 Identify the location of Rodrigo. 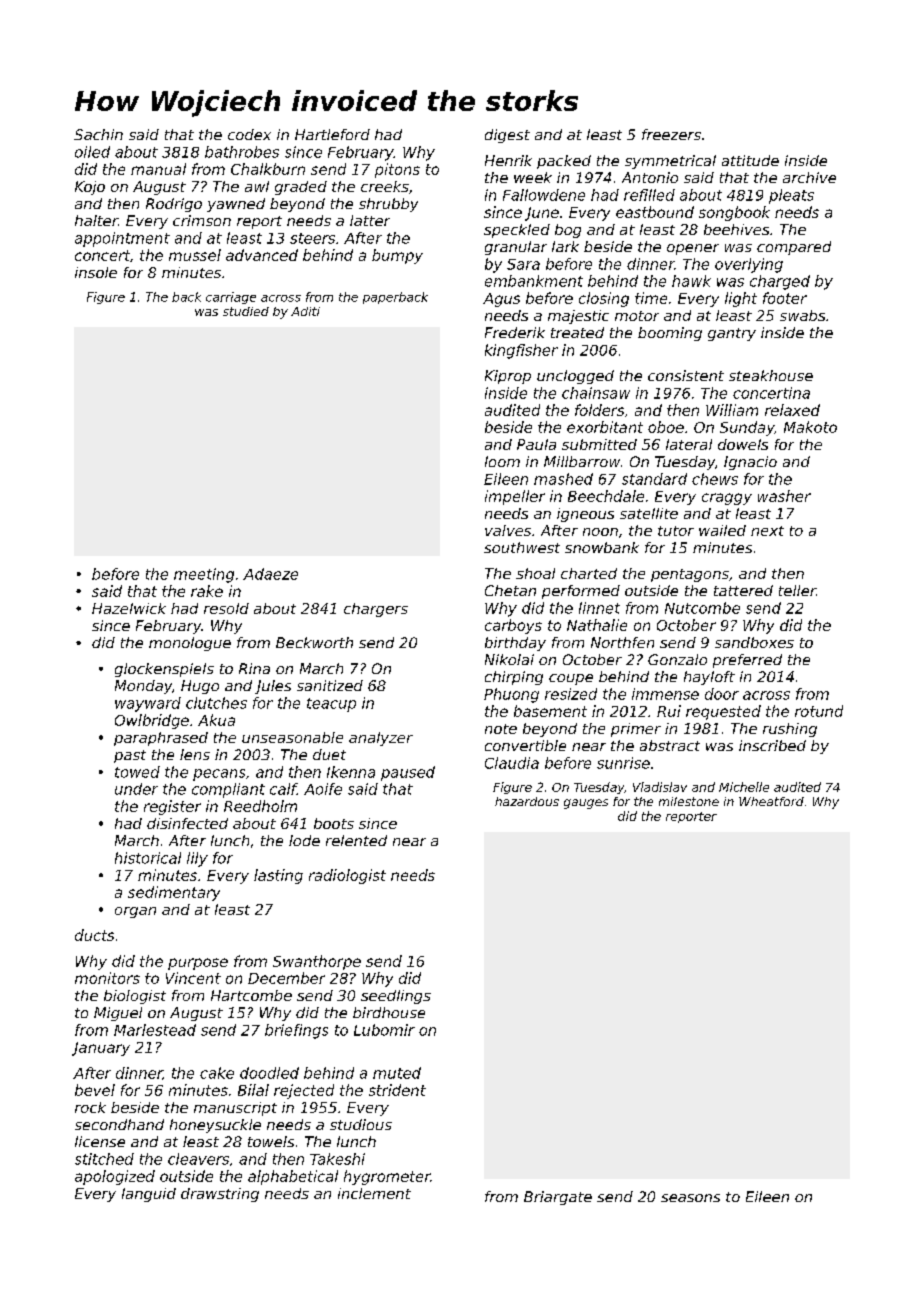
(174, 205).
